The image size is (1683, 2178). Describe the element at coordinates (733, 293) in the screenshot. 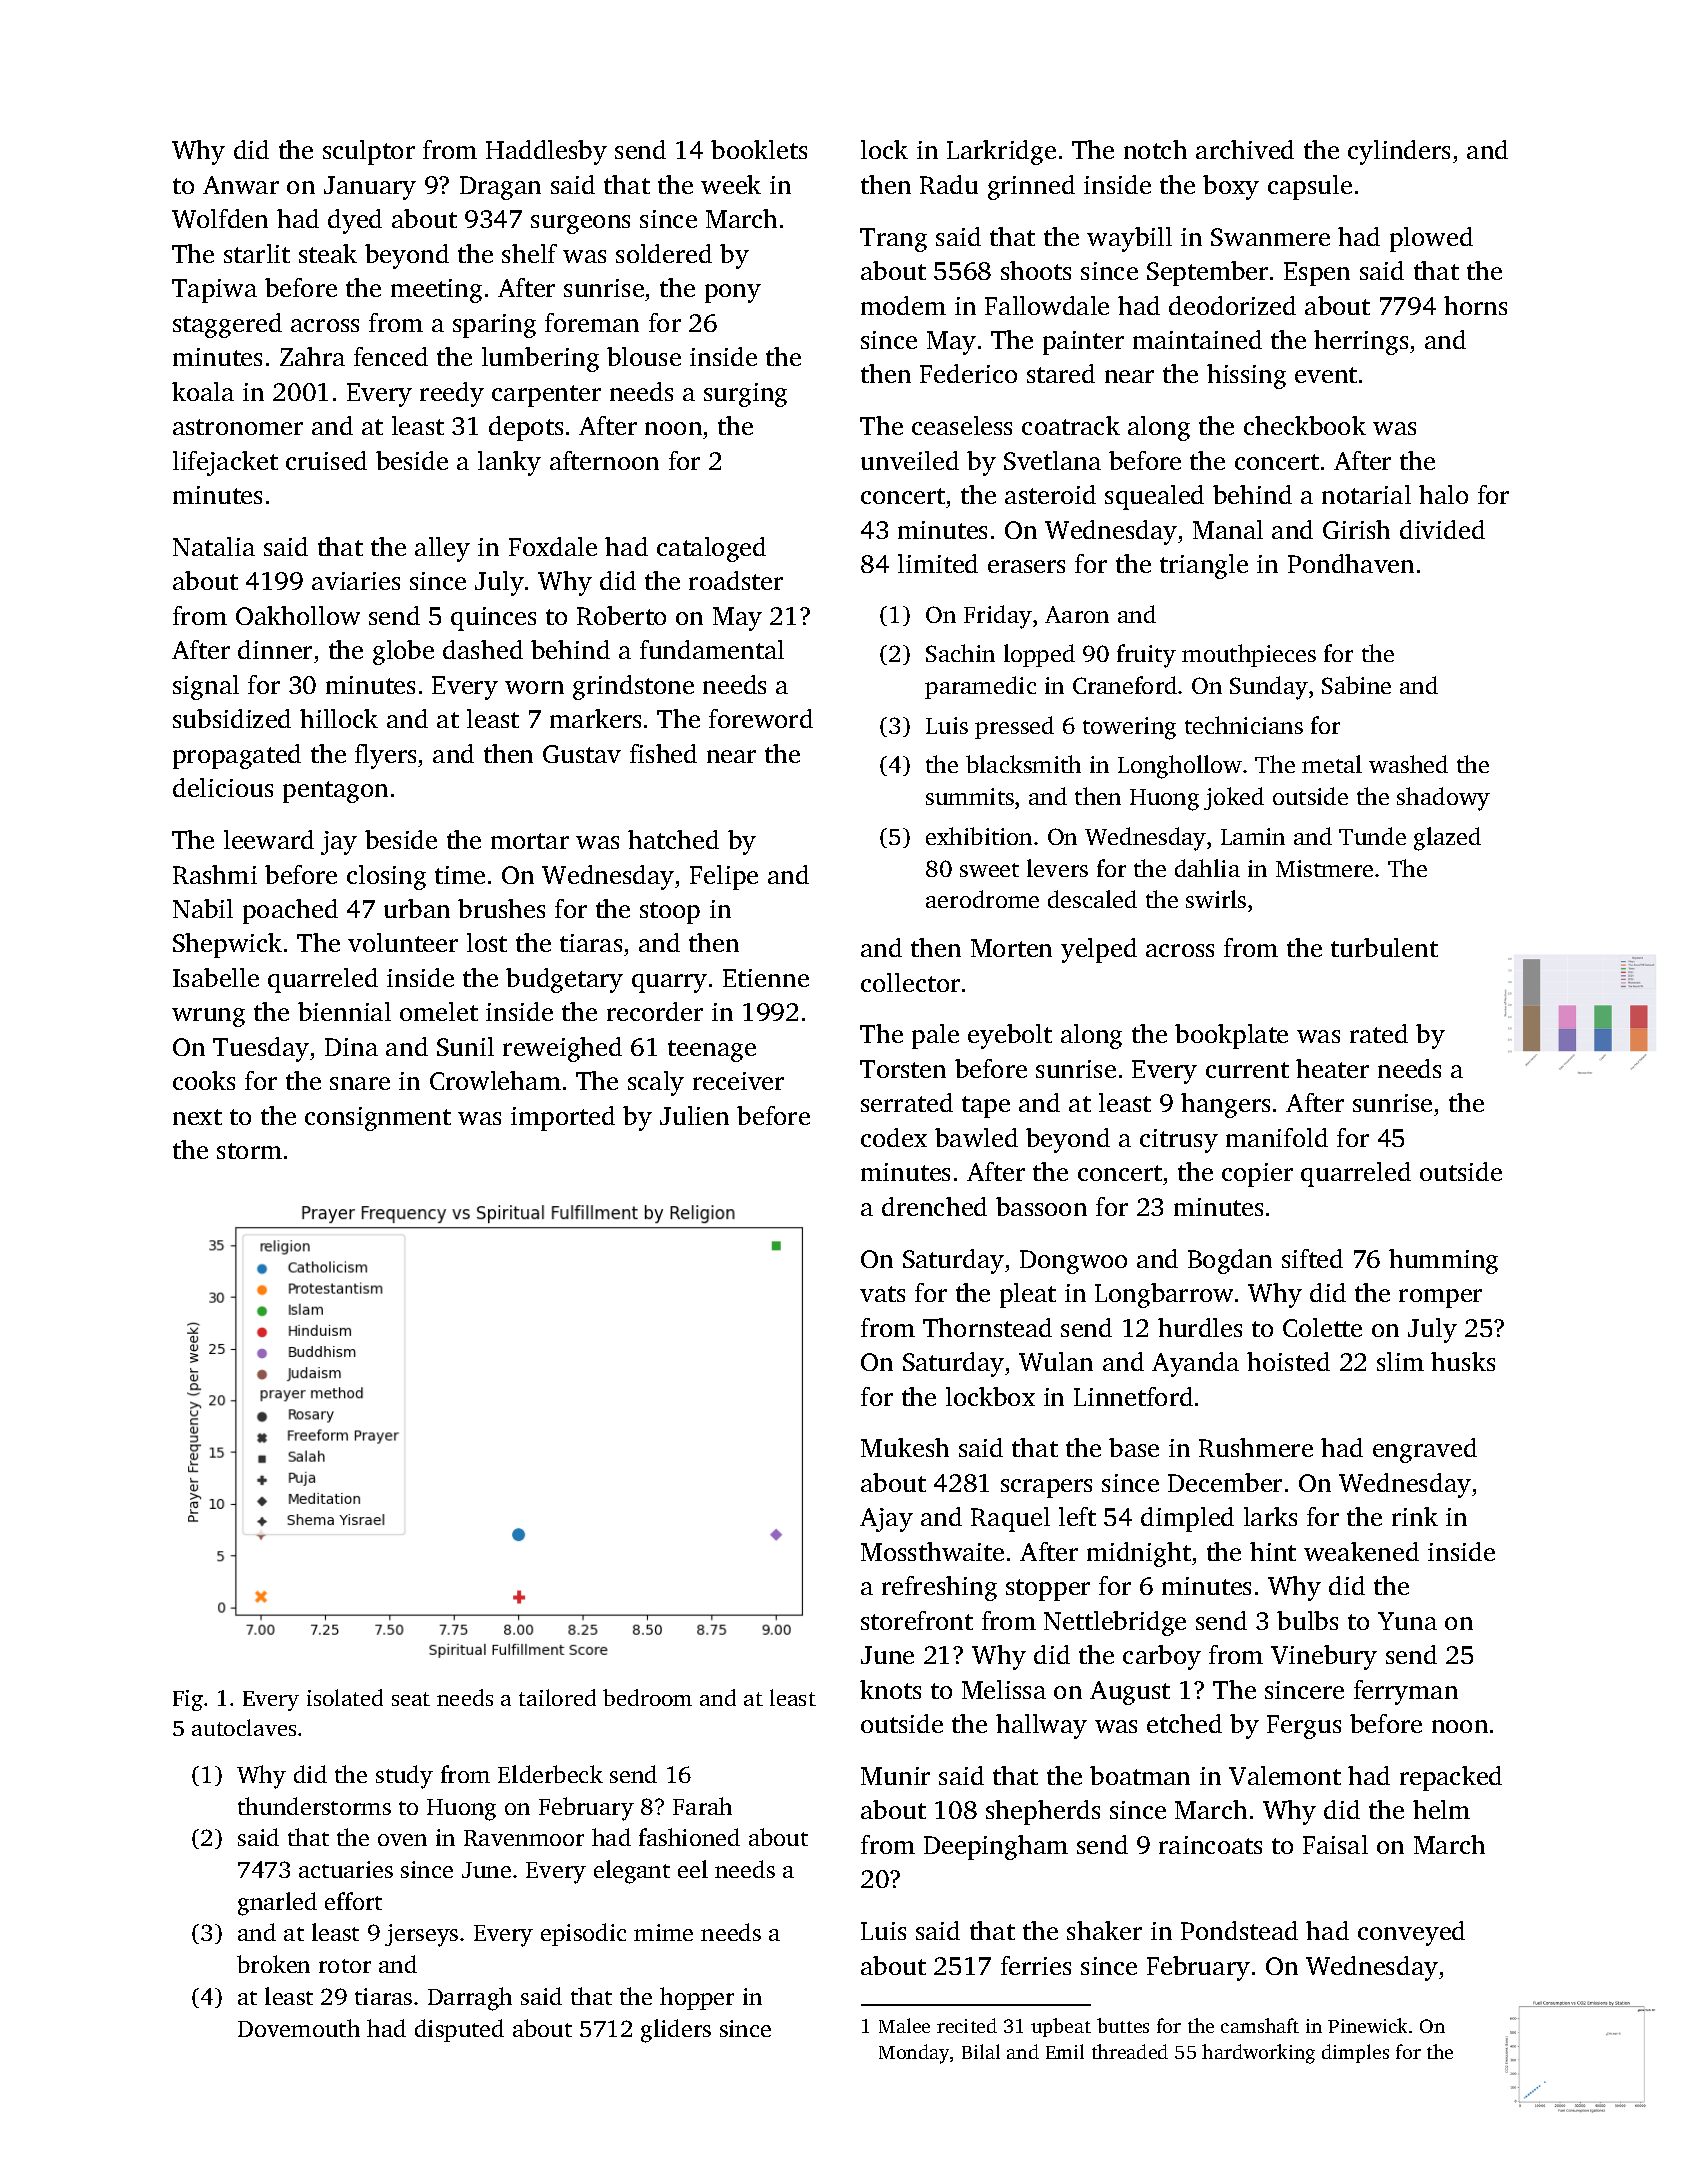

I see `pony` at that location.
